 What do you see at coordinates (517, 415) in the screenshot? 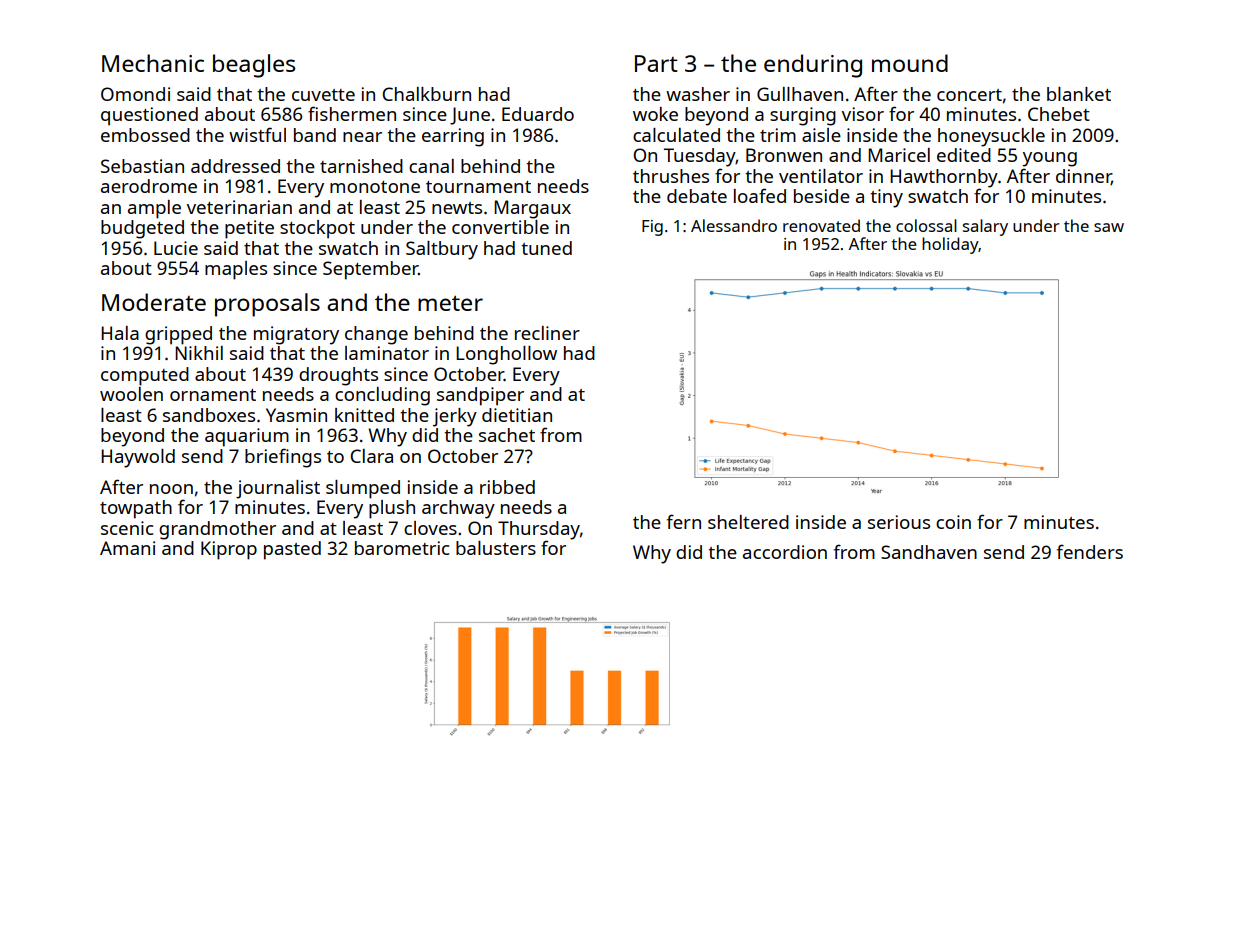
I see `dietitian` at bounding box center [517, 415].
